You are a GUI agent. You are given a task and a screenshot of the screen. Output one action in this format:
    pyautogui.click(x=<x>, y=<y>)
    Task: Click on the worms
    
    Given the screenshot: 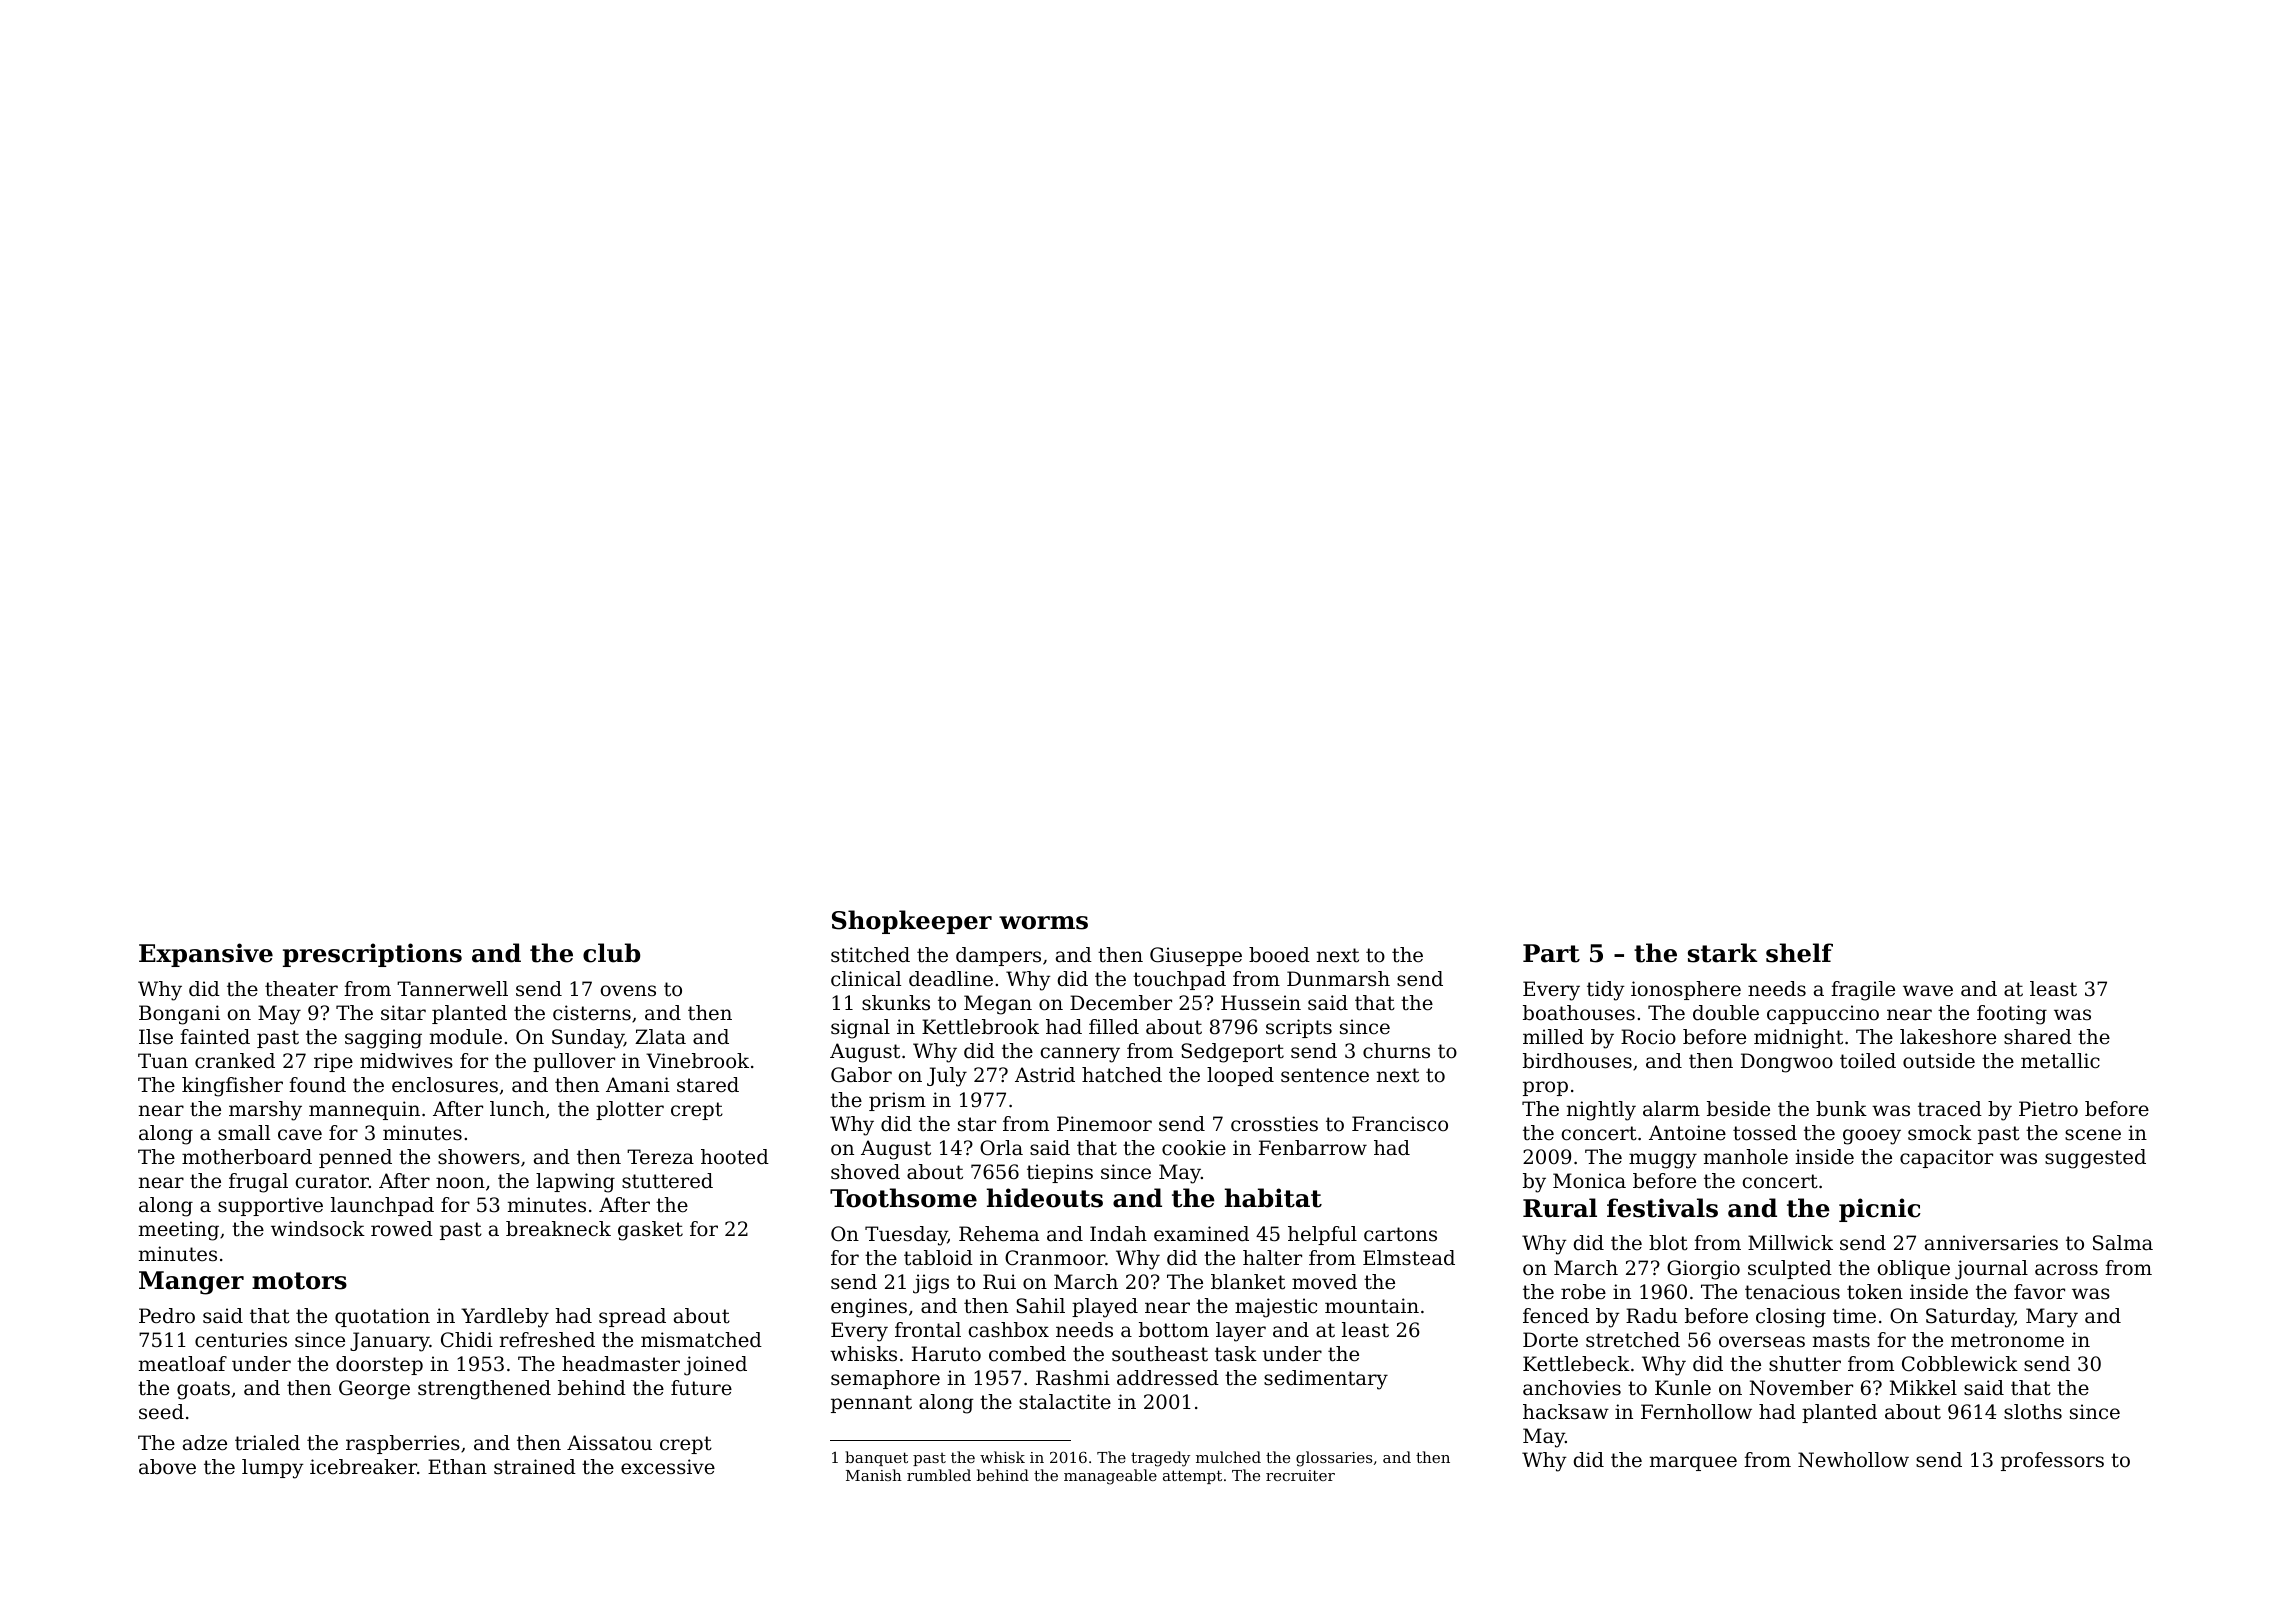 What is the action you would take?
    pyautogui.click(x=1043, y=923)
